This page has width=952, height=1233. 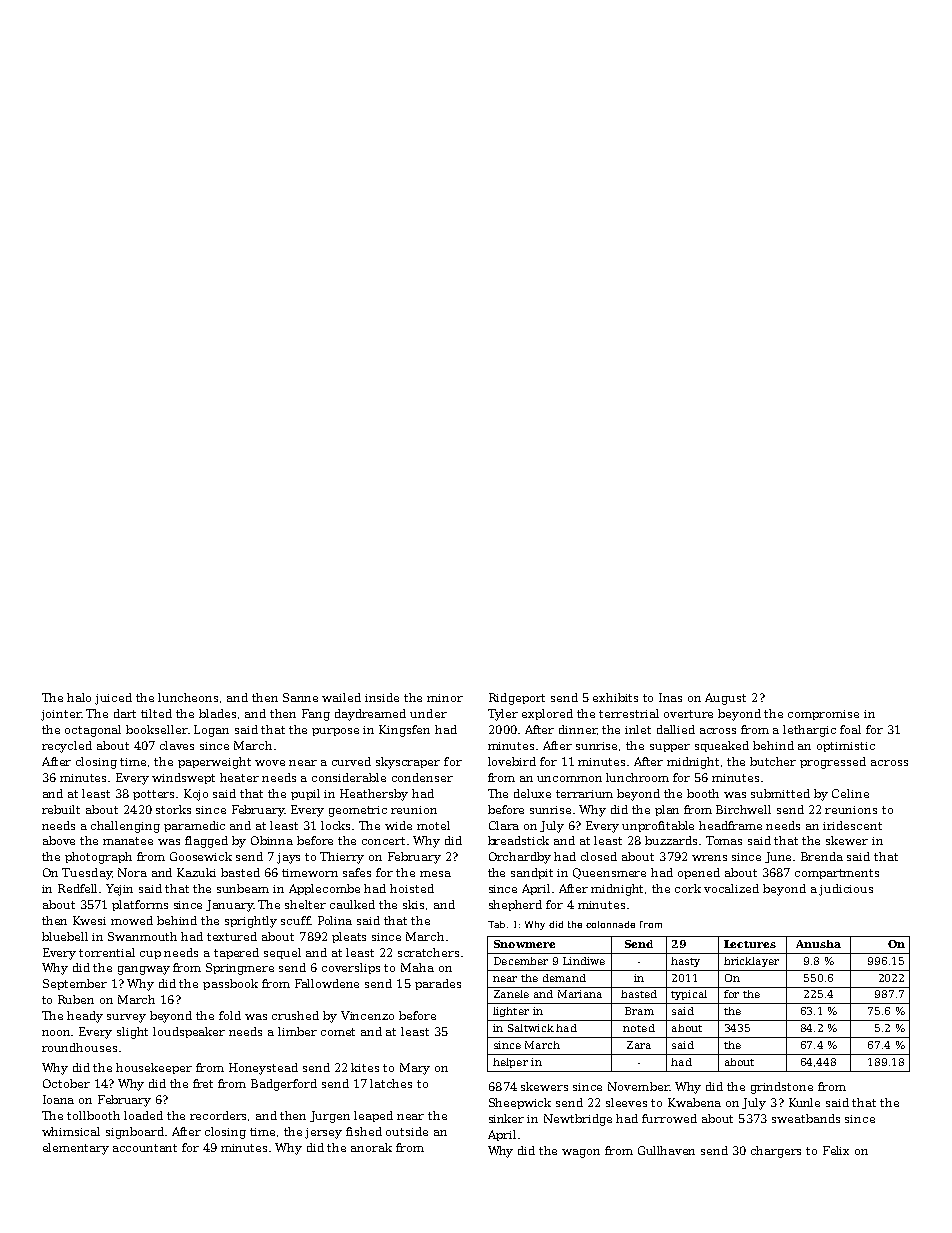 What do you see at coordinates (154, 1068) in the page?
I see `housekeeper` at bounding box center [154, 1068].
